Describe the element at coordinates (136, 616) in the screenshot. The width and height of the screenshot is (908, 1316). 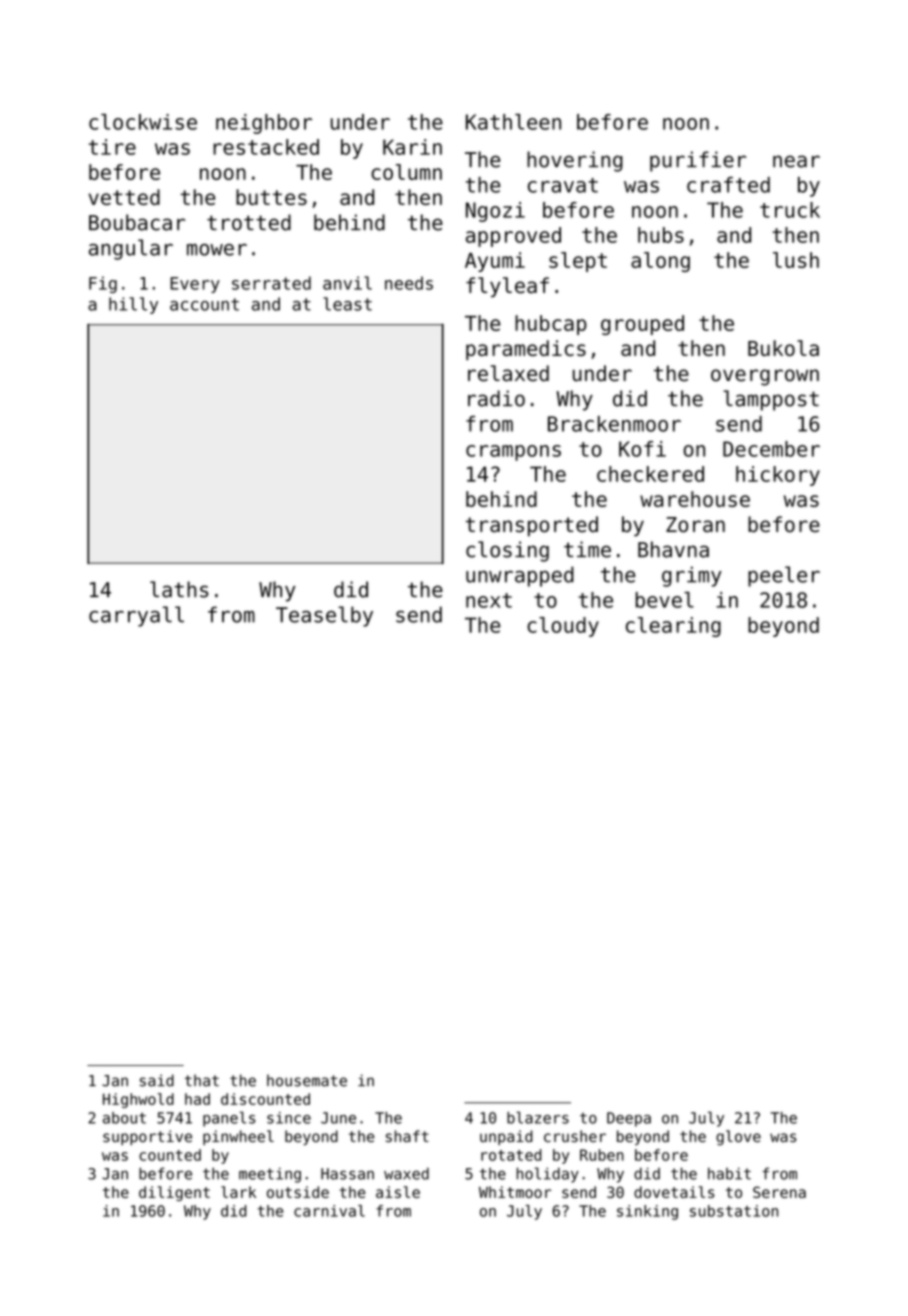
I see `carryall` at that location.
